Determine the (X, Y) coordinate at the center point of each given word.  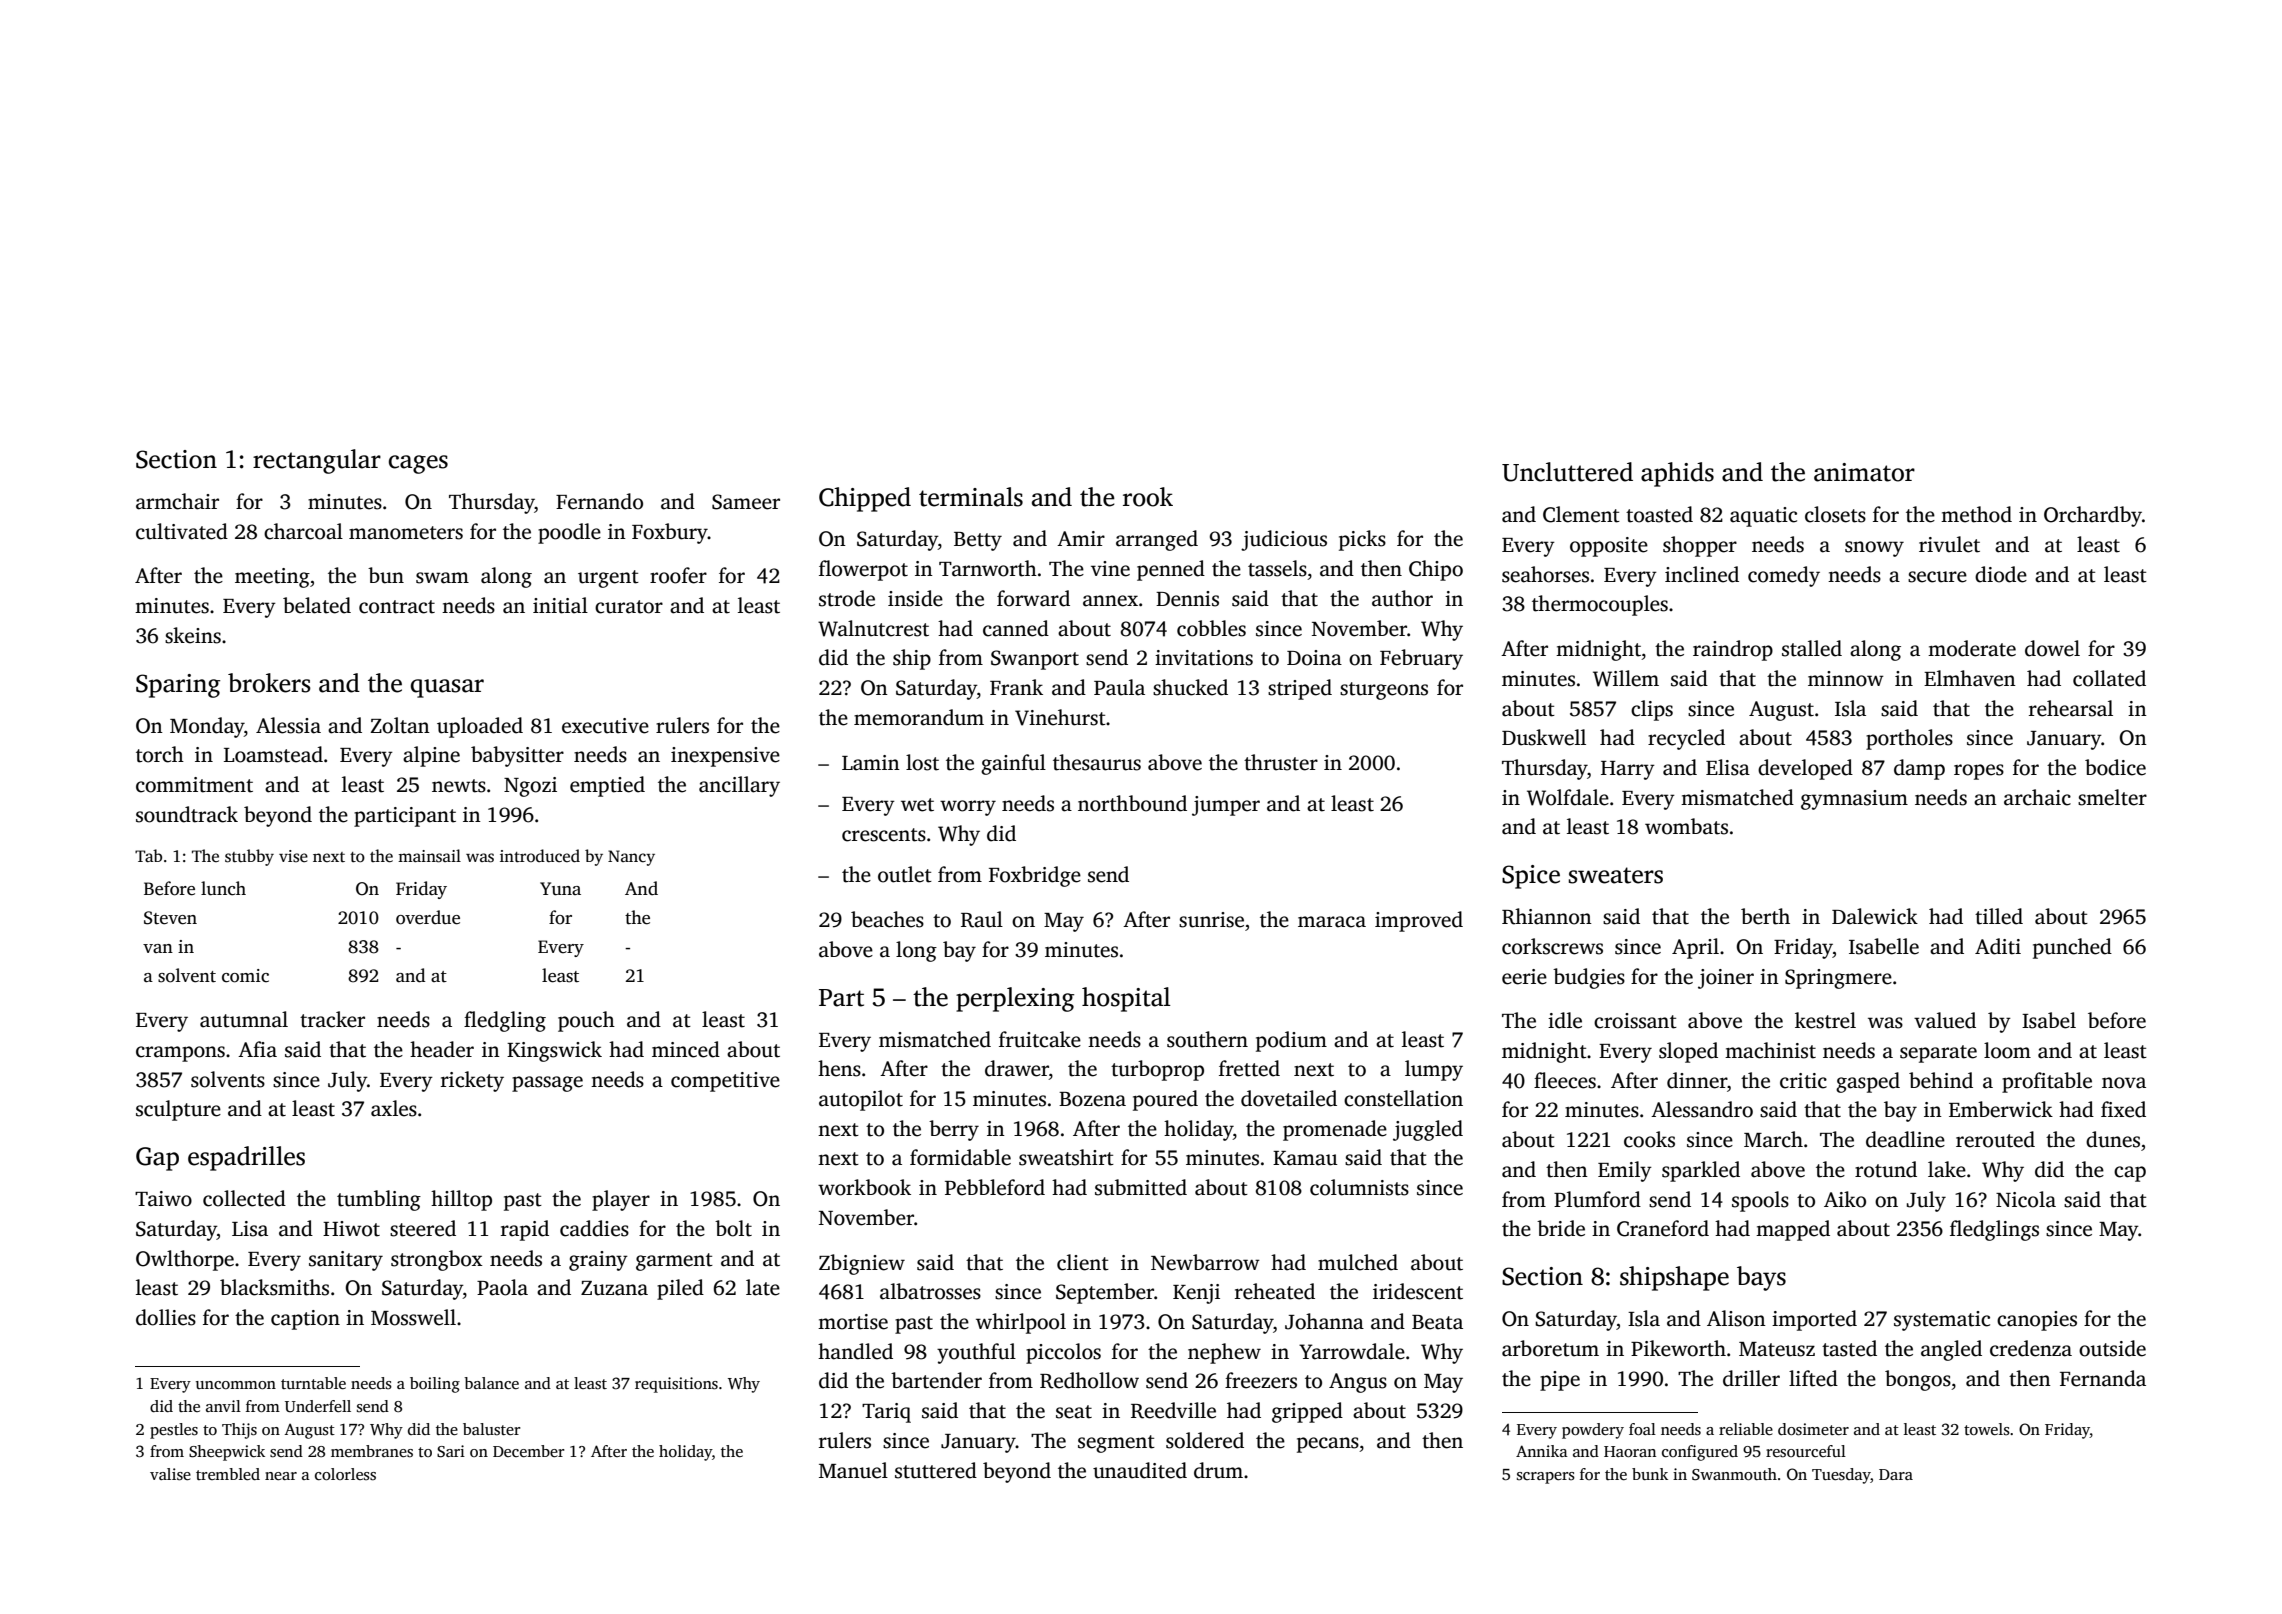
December (529, 1451)
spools (1760, 1201)
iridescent (1418, 1291)
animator (1864, 472)
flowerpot (863, 570)
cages (418, 464)
